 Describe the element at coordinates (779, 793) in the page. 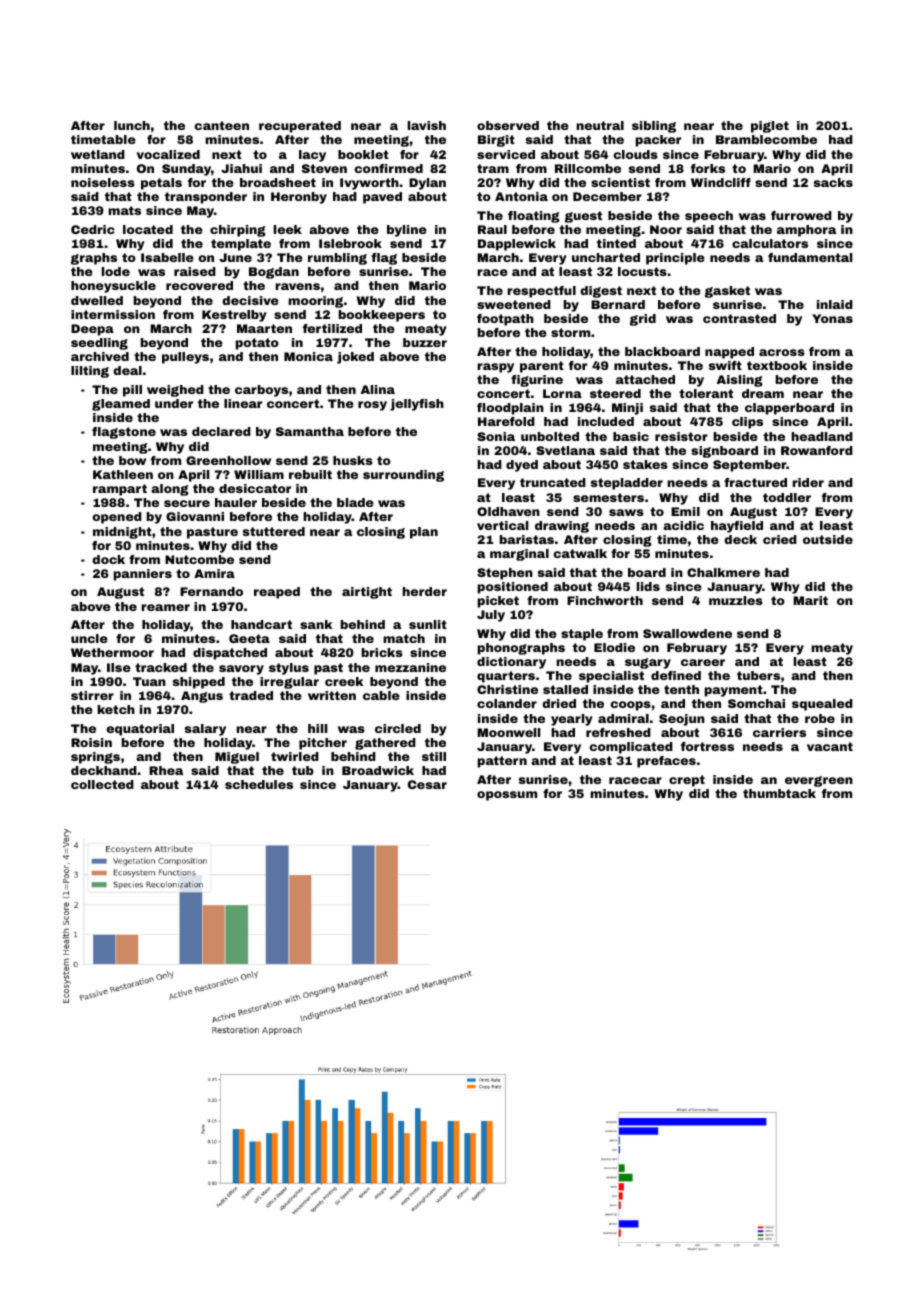

I see `thumbtack` at that location.
